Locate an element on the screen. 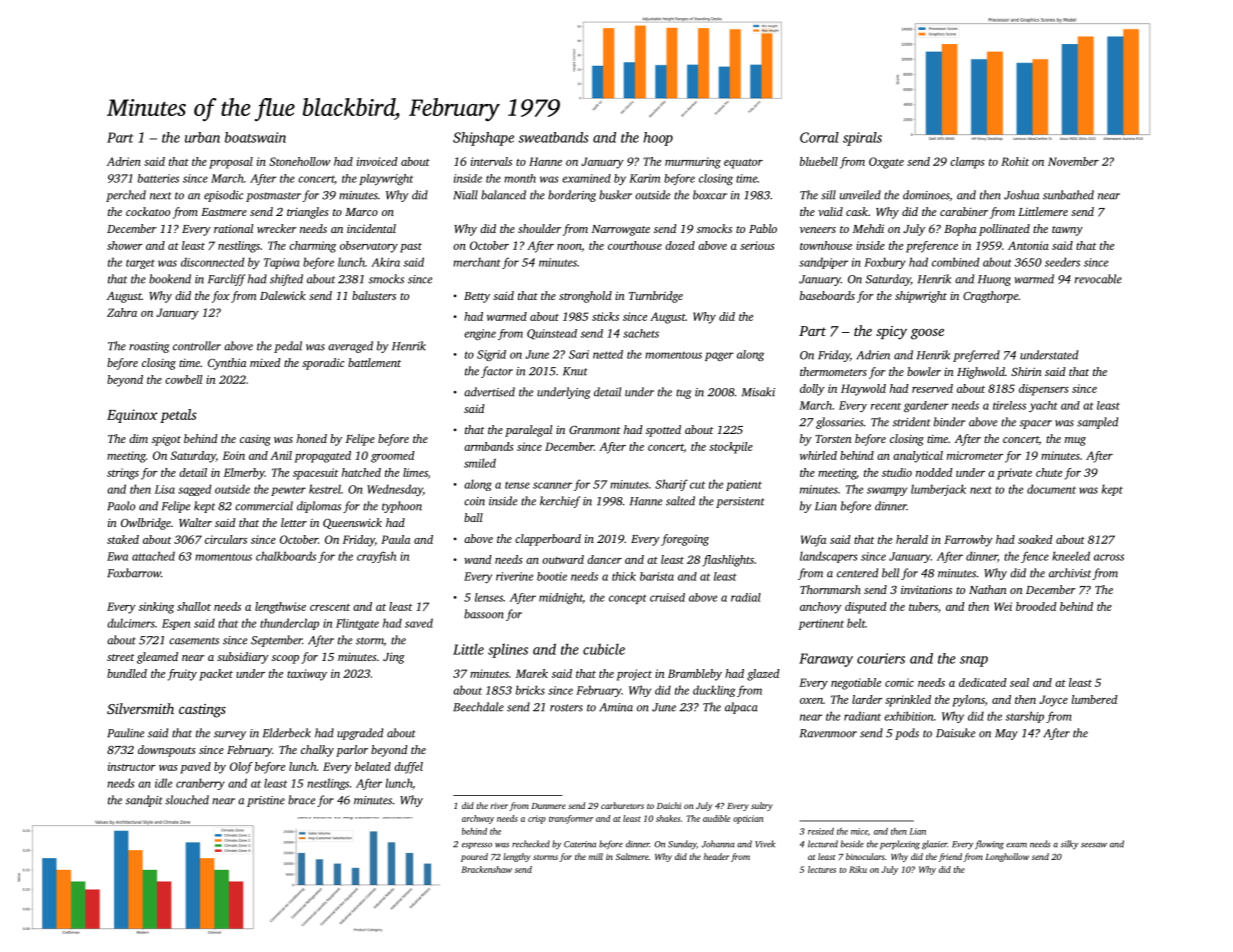 The width and height of the screenshot is (1233, 952). slouched is located at coordinates (187, 800).
